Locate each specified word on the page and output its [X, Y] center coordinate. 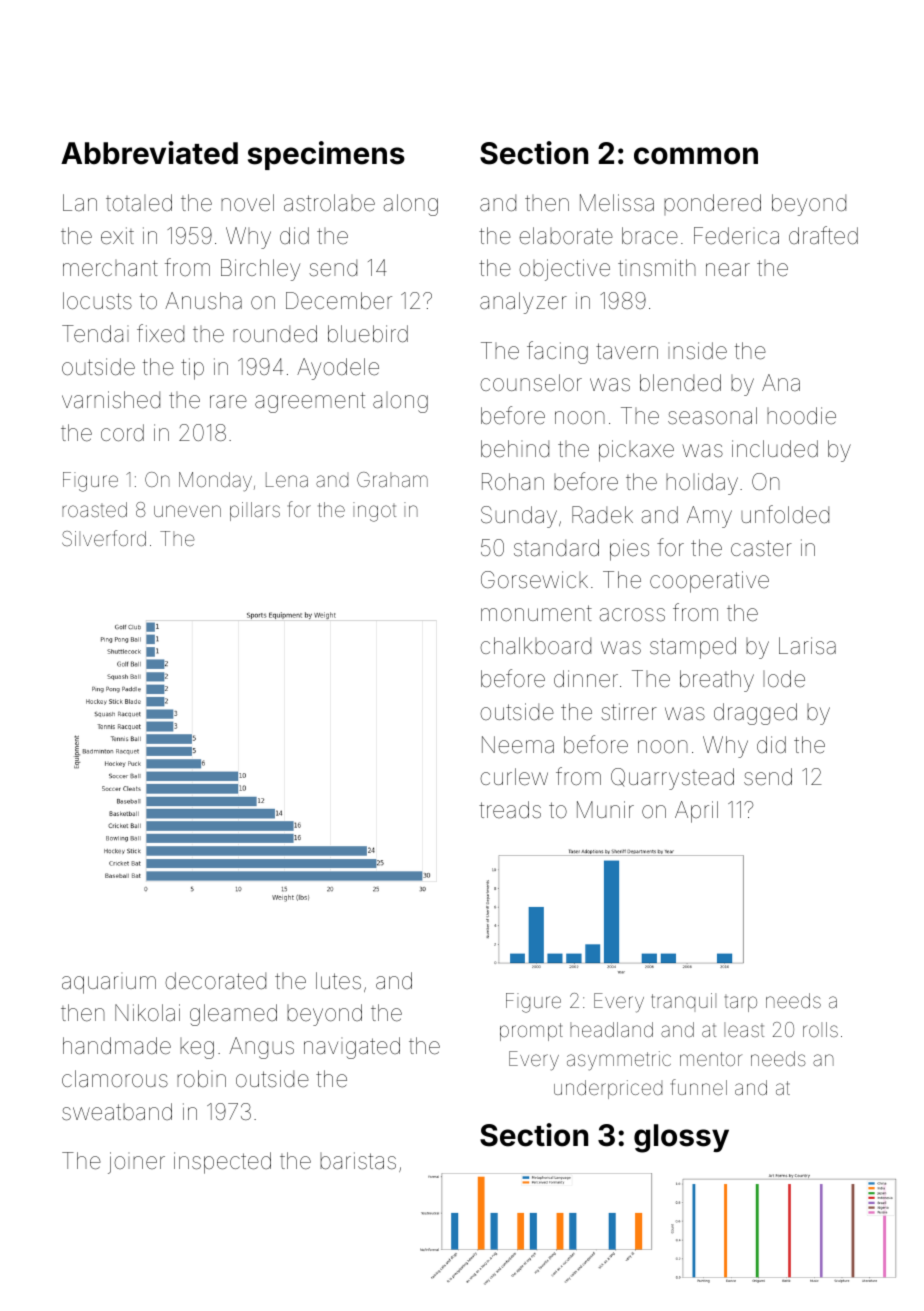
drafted [823, 235]
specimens [326, 155]
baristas [358, 1161]
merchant [110, 268]
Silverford [104, 538]
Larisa [807, 646]
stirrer [629, 712]
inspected [222, 1163]
